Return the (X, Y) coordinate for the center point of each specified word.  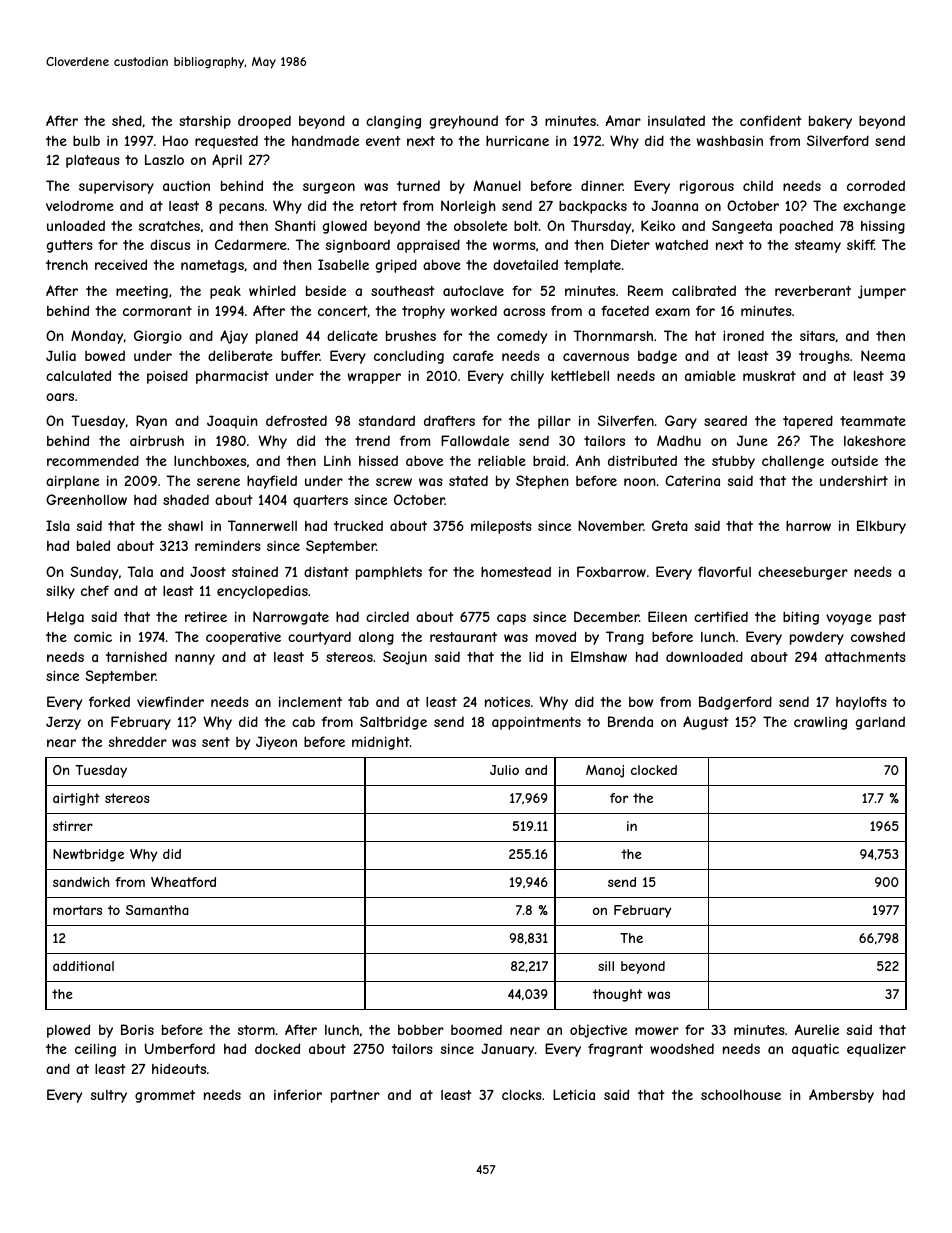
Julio (504, 770)
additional (83, 966)
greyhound (463, 122)
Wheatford (183, 882)
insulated (676, 120)
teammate (873, 421)
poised (167, 377)
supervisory (116, 187)
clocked (654, 770)
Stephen (542, 482)
